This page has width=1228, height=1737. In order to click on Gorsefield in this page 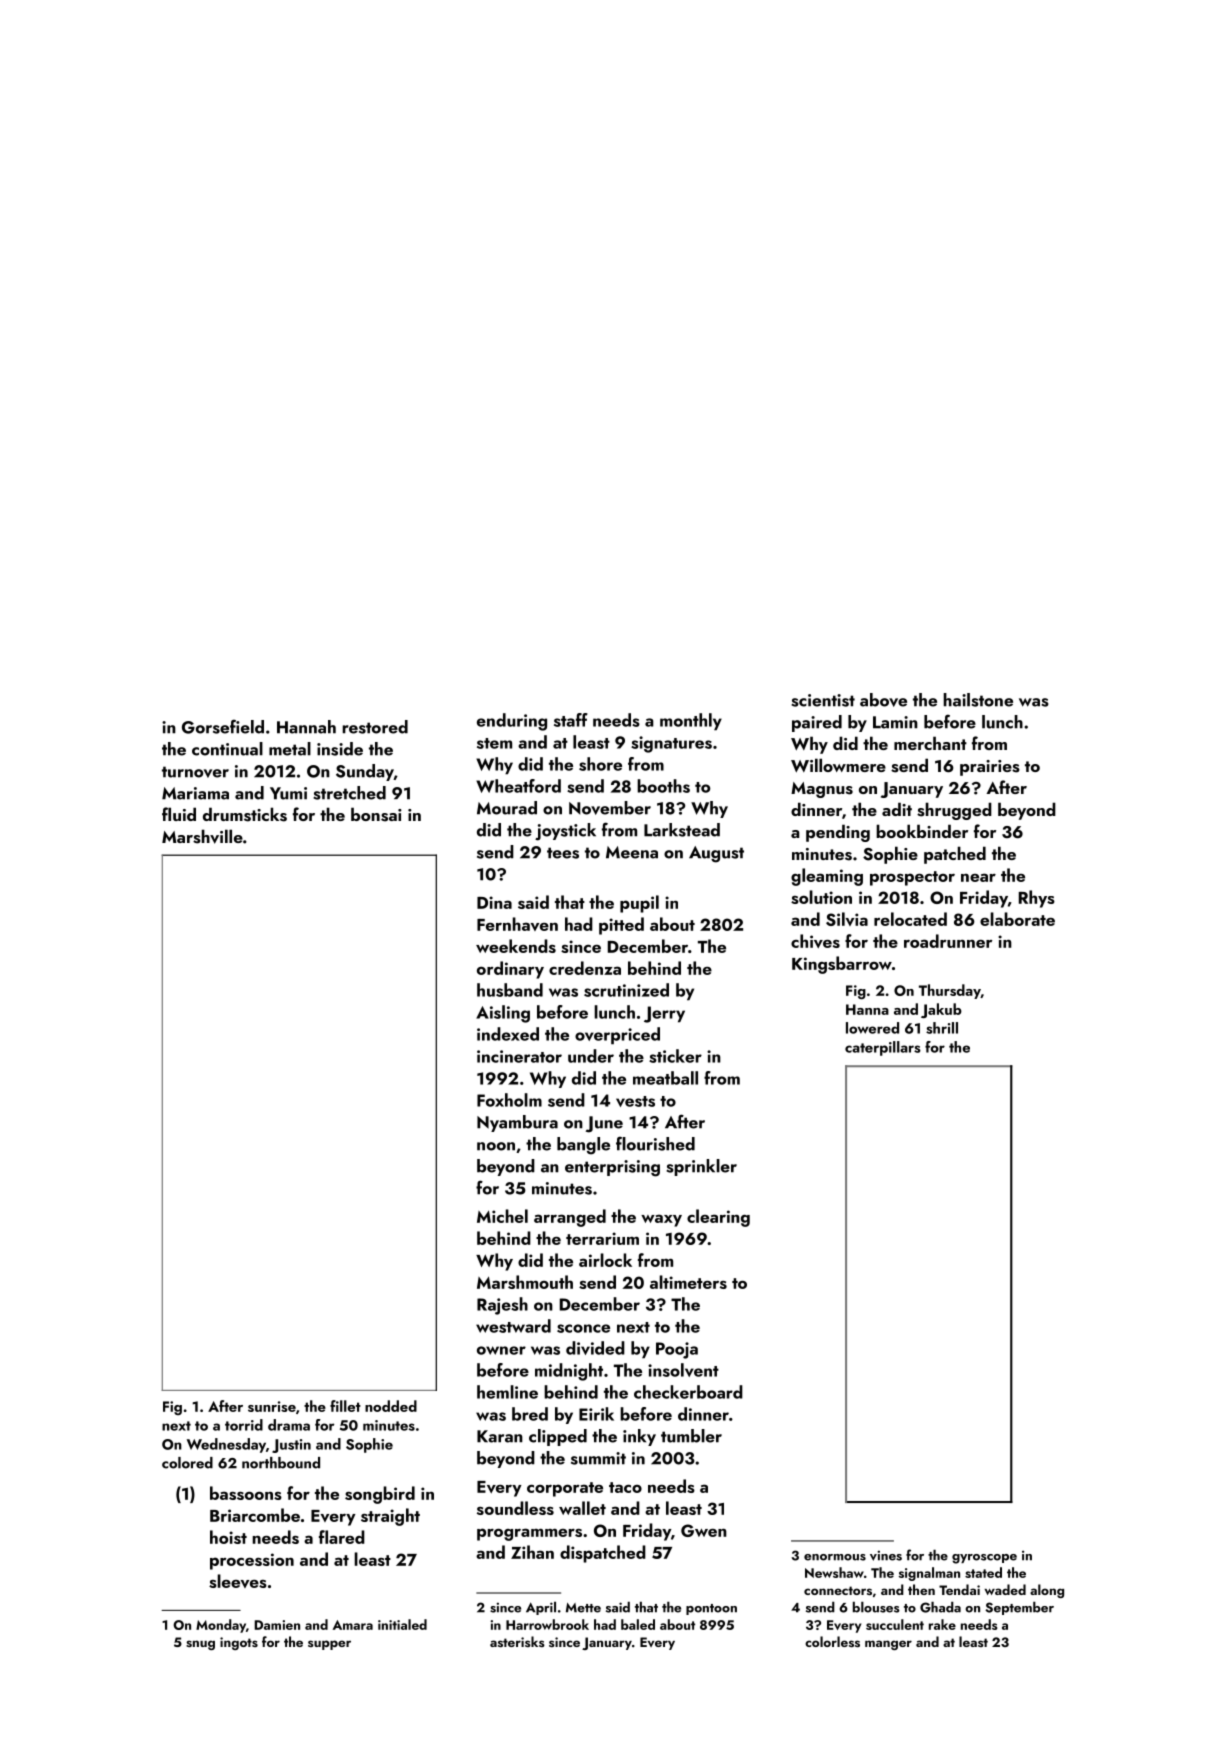, I will do `click(223, 726)`.
